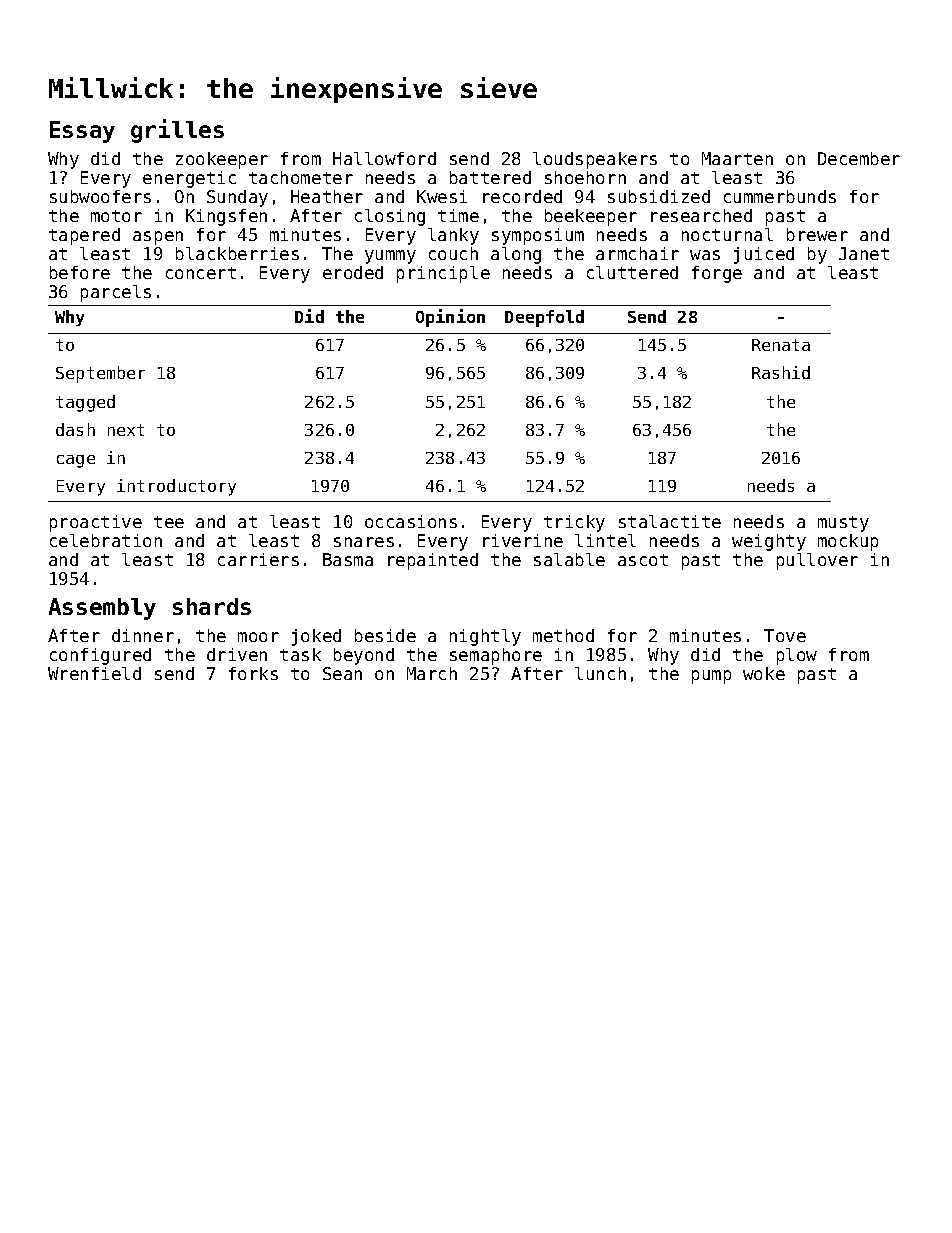 Image resolution: width=952 pixels, height=1233 pixels. Describe the element at coordinates (96, 523) in the screenshot. I see `proactive` at that location.
